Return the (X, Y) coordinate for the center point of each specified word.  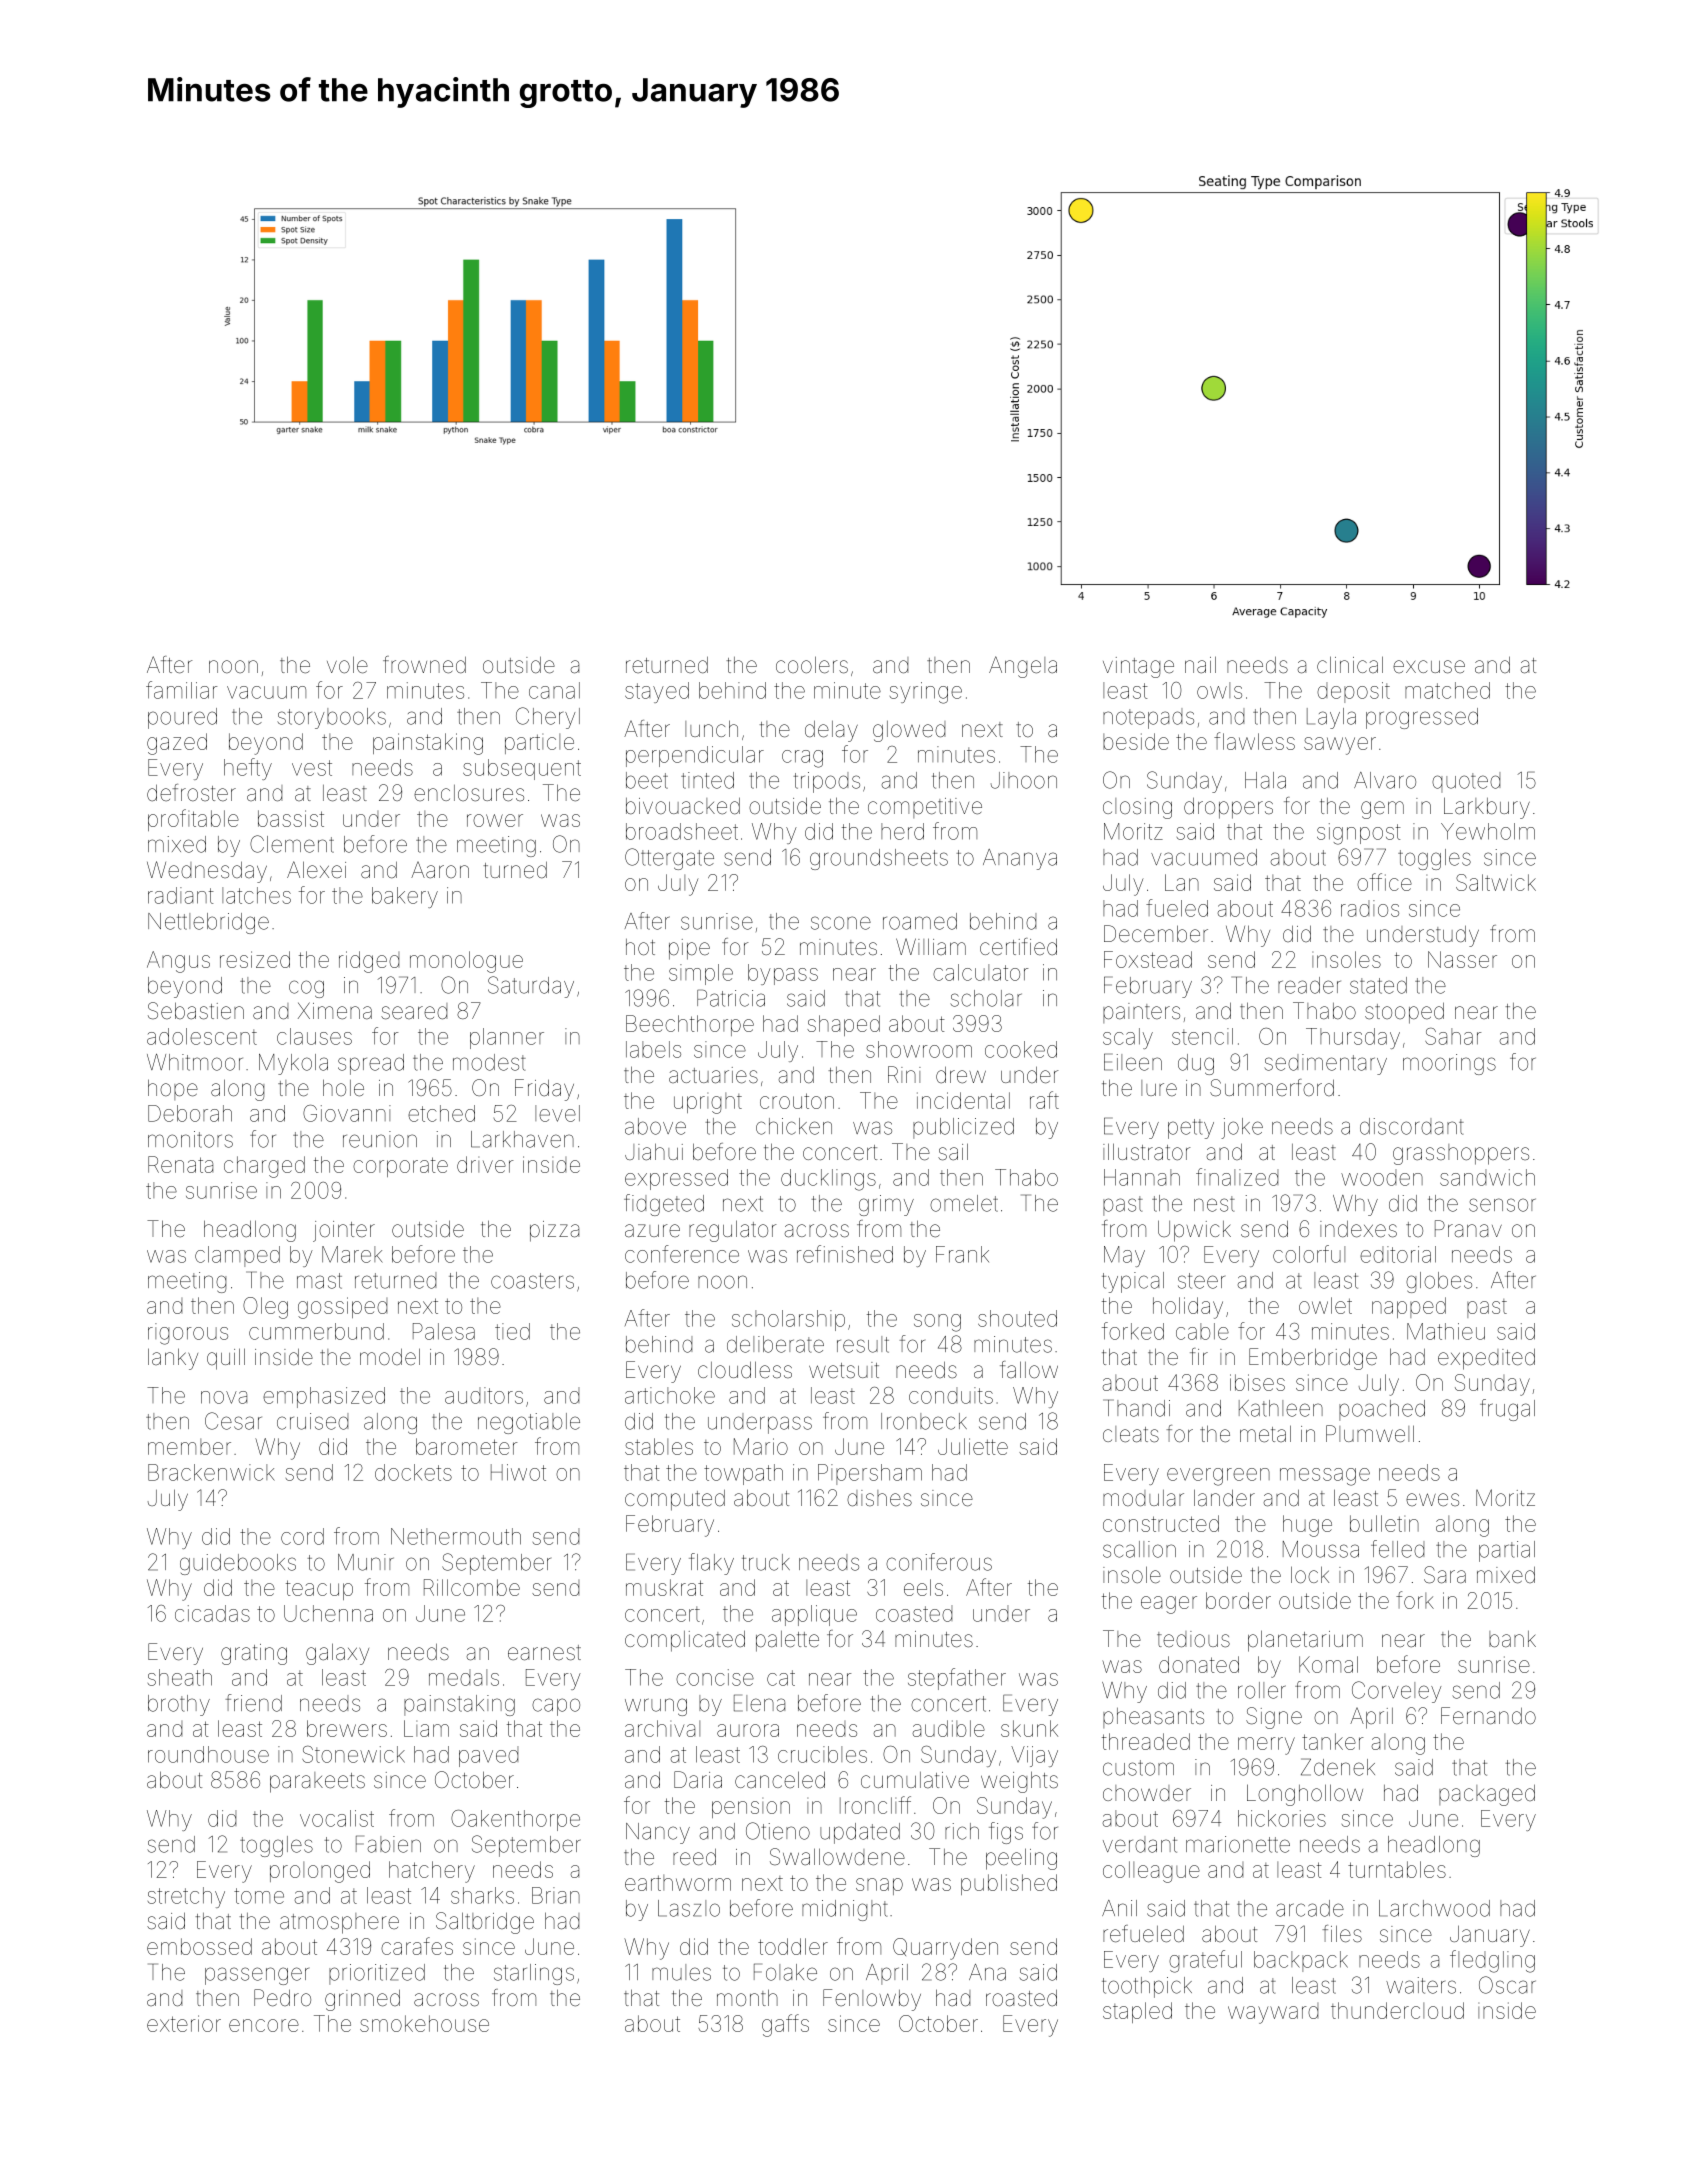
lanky (173, 1359)
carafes (417, 1946)
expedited (1486, 1359)
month (747, 1997)
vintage (1138, 667)
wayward (1273, 2013)
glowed (909, 731)
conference (682, 1254)
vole (347, 665)
